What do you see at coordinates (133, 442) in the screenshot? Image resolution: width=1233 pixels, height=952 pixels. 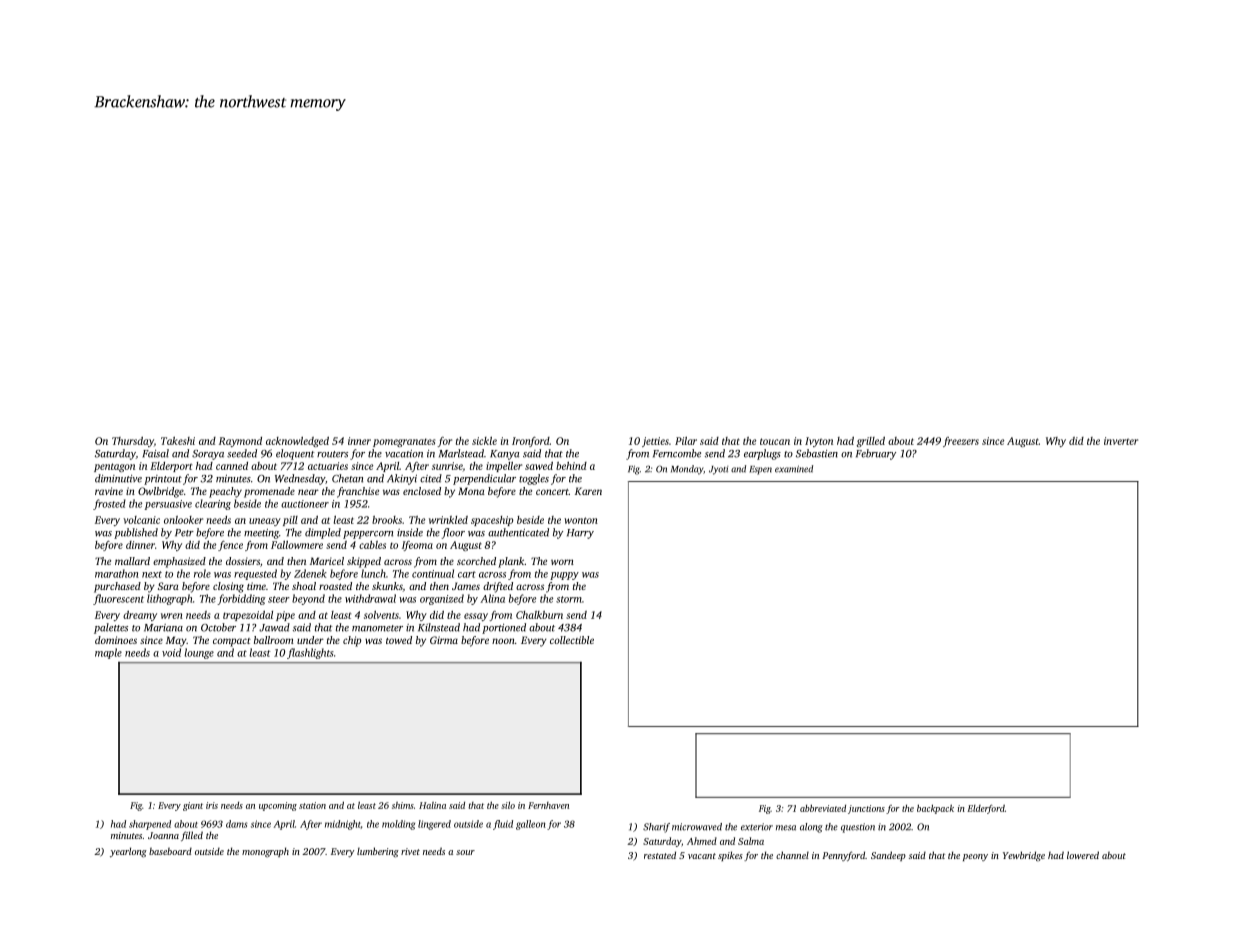 I see `Thursday` at bounding box center [133, 442].
